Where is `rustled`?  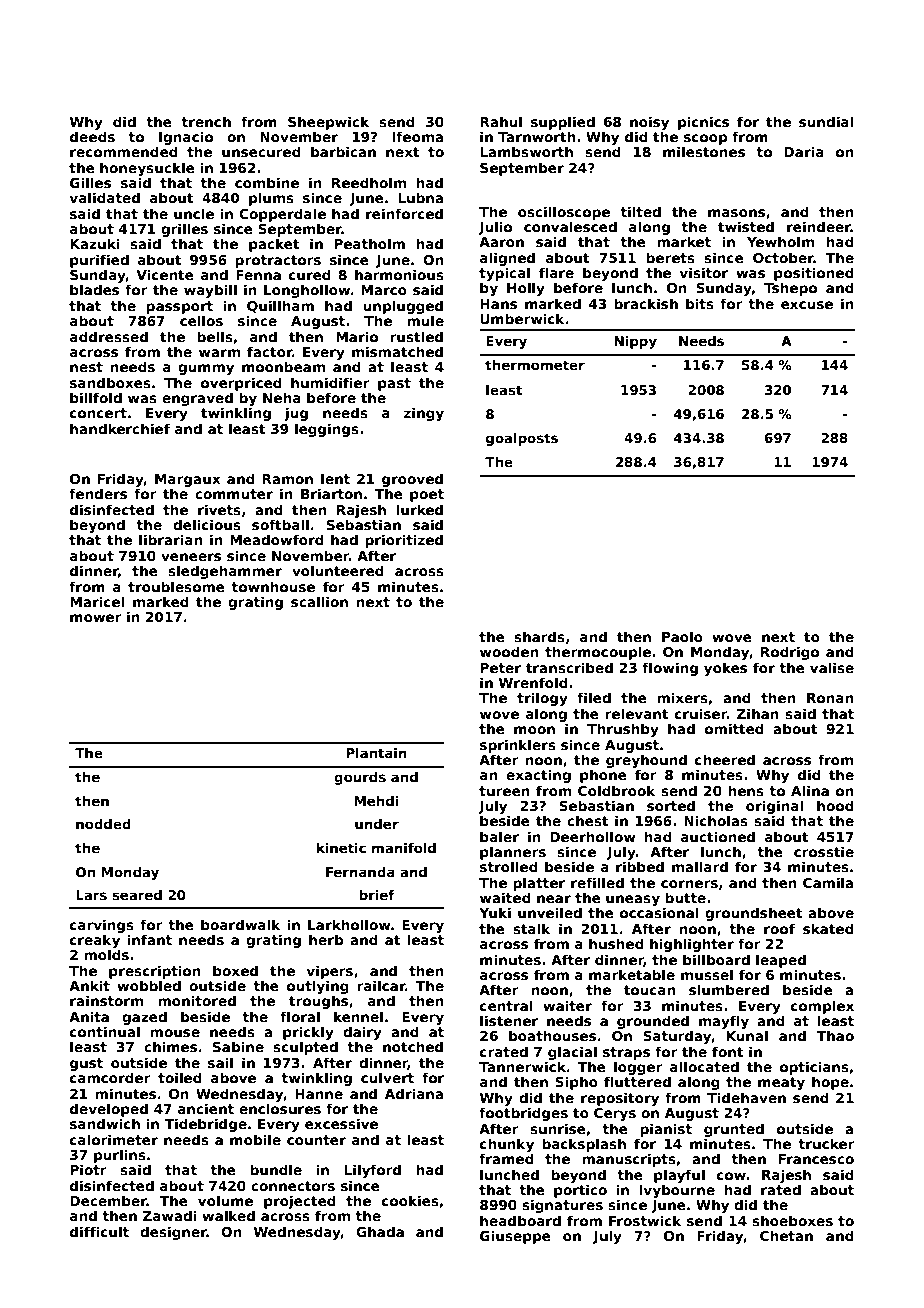
rustled is located at coordinates (416, 336).
